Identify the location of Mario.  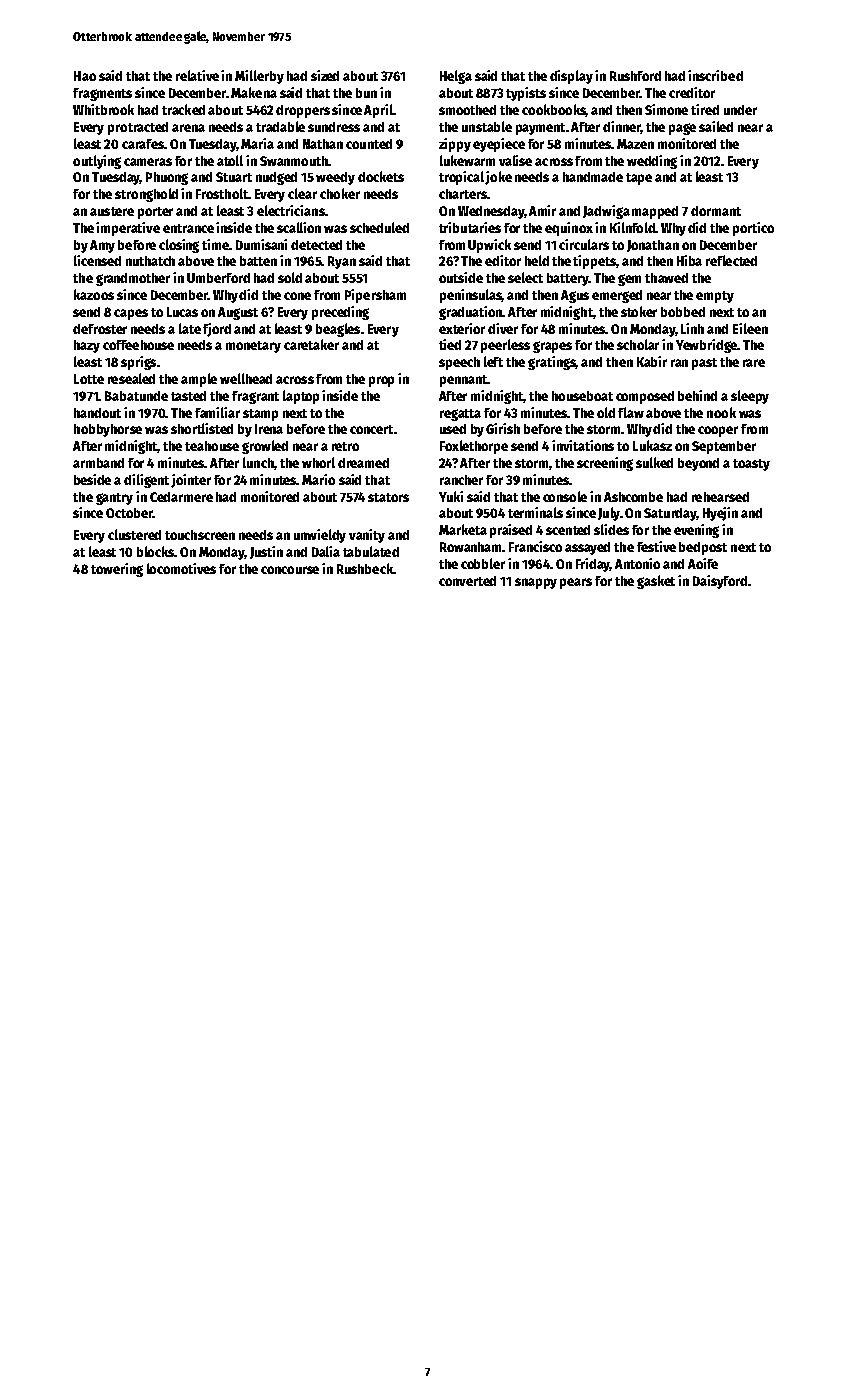
(318, 479).
